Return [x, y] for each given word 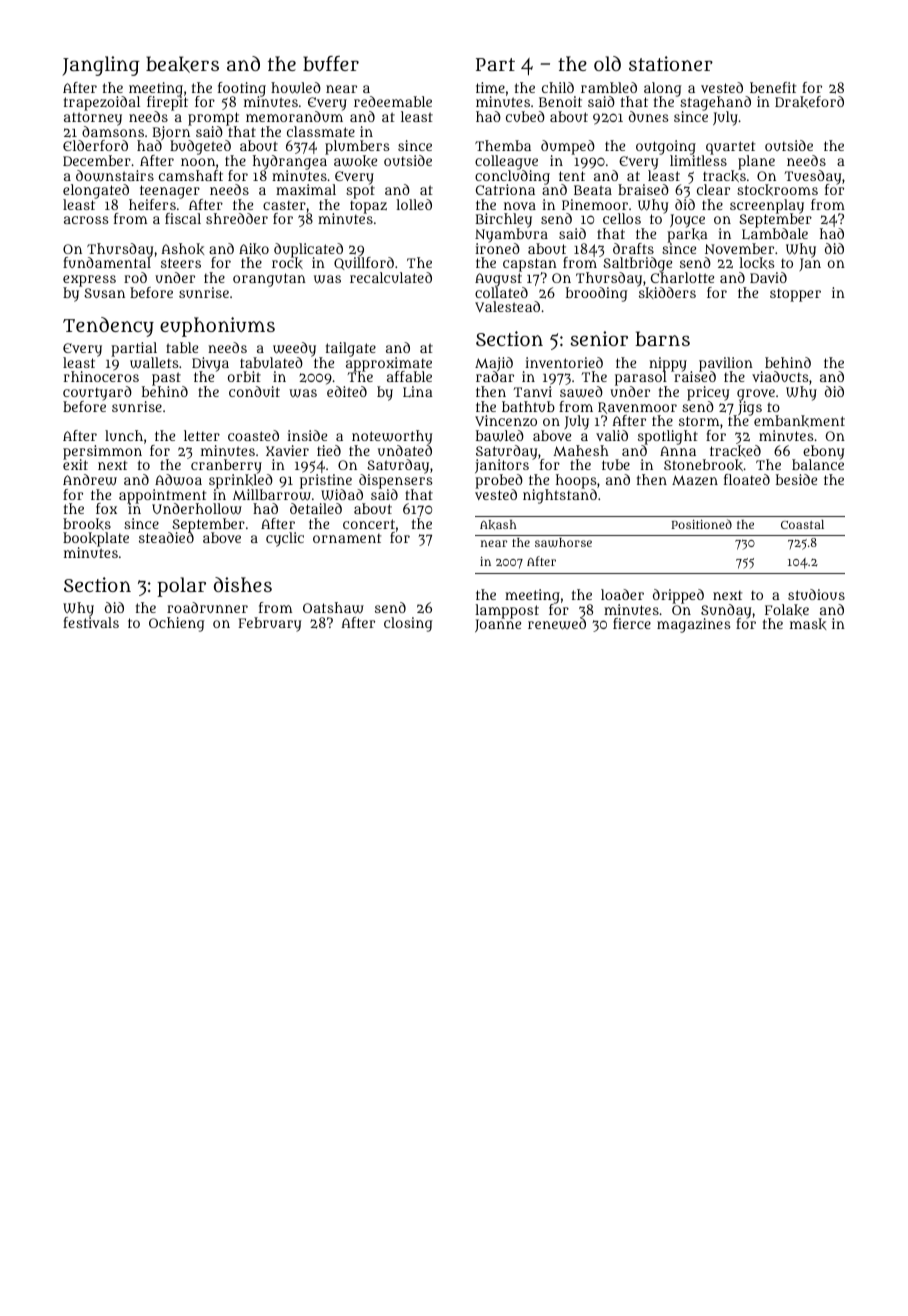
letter [202, 435]
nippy [668, 364]
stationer [671, 63]
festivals [91, 623]
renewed [557, 624]
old [607, 63]
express [89, 281]
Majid [494, 364]
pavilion [726, 364]
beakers [182, 64]
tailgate [351, 349]
